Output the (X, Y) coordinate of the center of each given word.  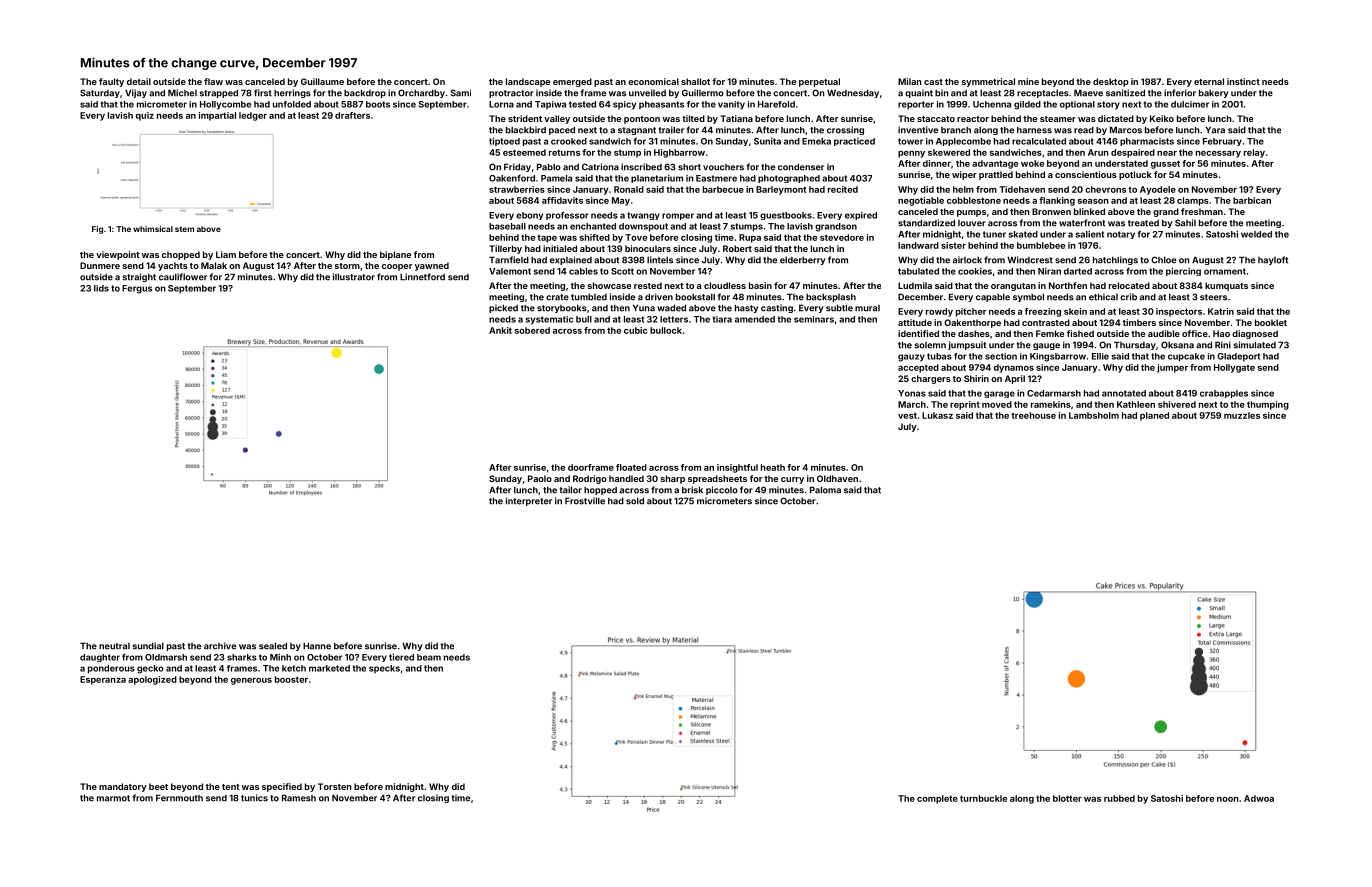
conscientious (1086, 174)
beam (429, 657)
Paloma (825, 490)
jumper (1172, 368)
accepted (918, 368)
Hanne (317, 646)
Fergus (137, 289)
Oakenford (512, 178)
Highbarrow (679, 153)
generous (251, 681)
